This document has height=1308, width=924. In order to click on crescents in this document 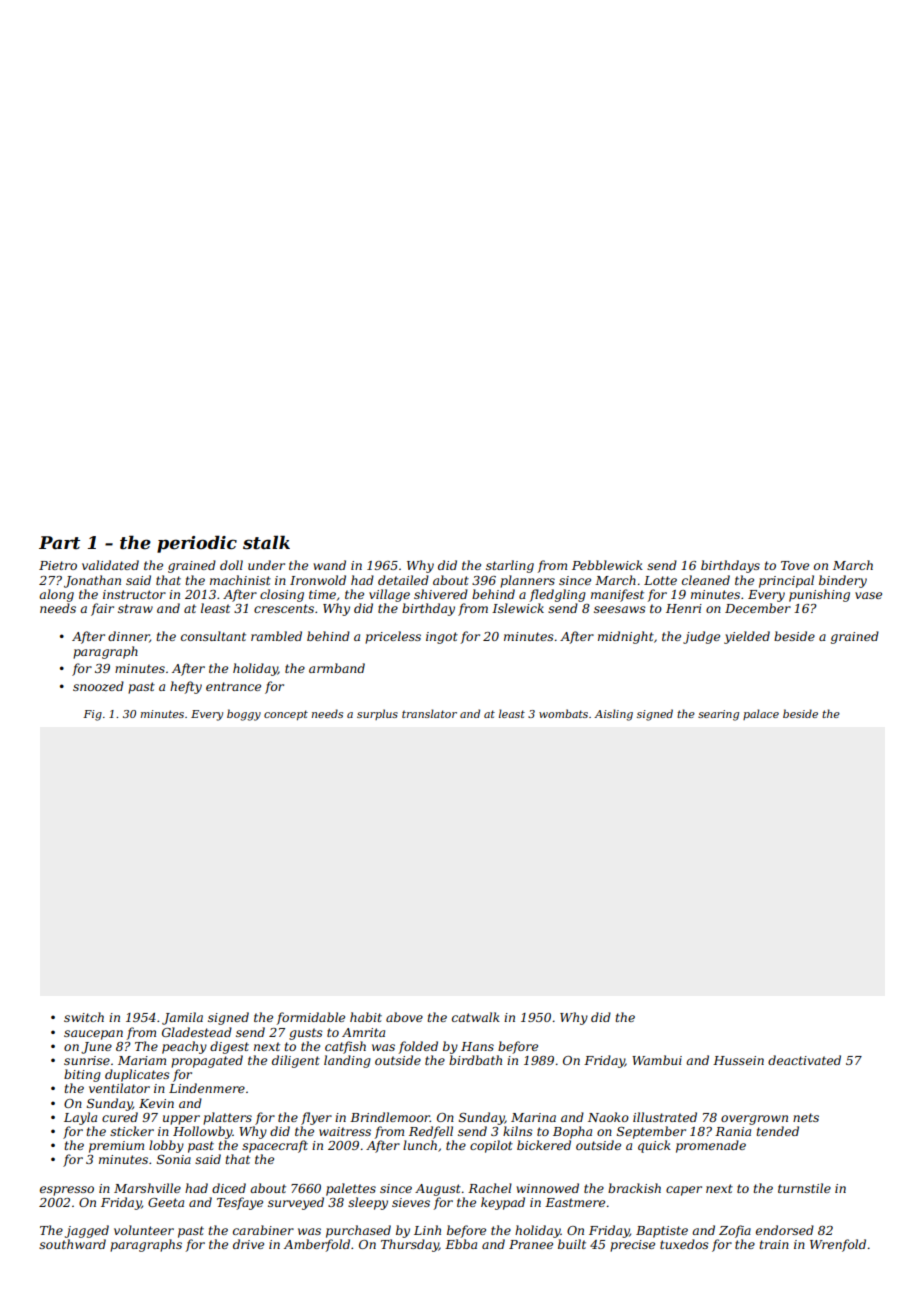, I will do `click(284, 608)`.
